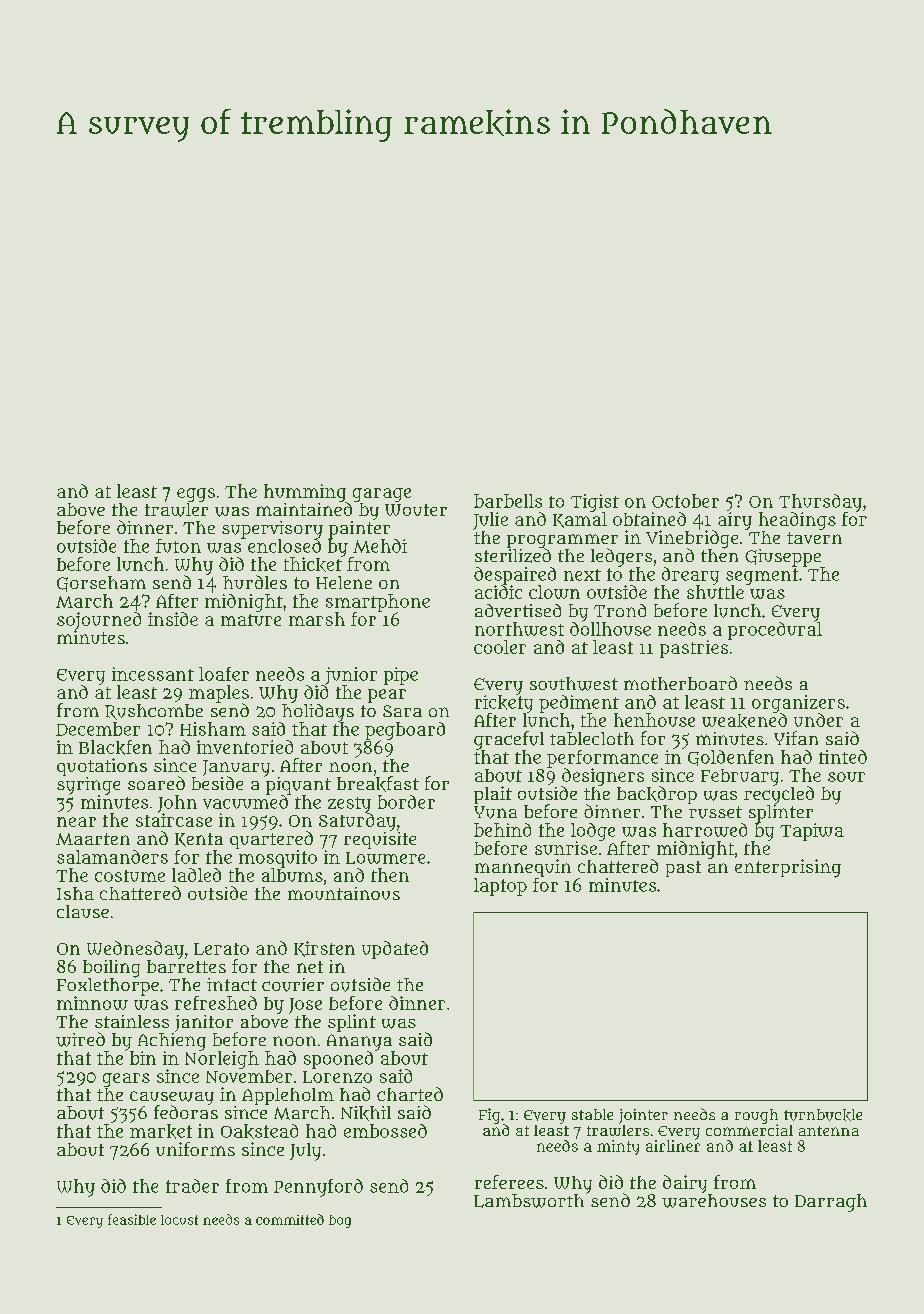  Describe the element at coordinates (731, 758) in the page. I see `Goldenfen` at that location.
